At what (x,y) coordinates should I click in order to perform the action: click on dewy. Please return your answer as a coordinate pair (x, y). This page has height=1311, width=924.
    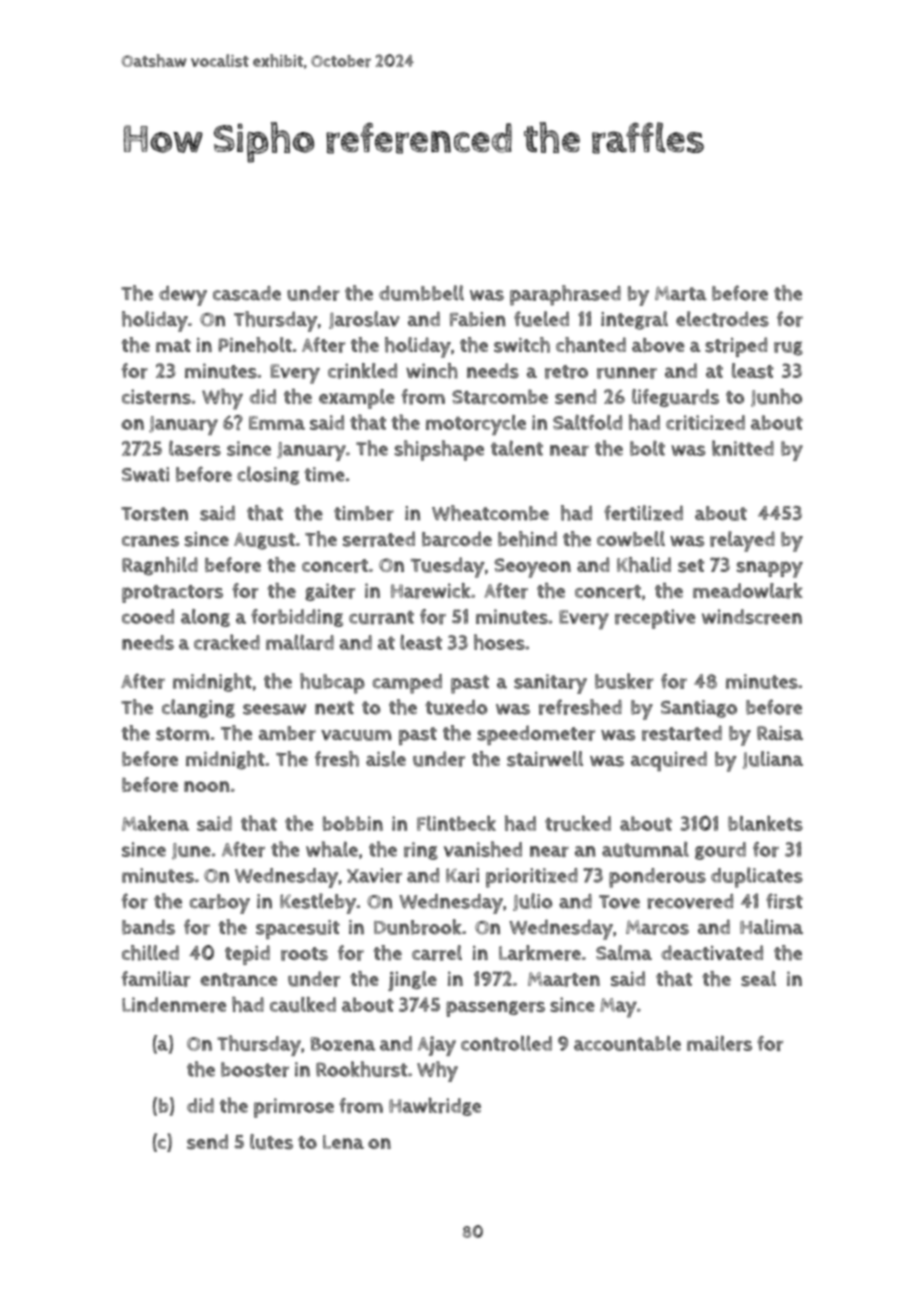
    Looking at the image, I should click on (183, 296).
